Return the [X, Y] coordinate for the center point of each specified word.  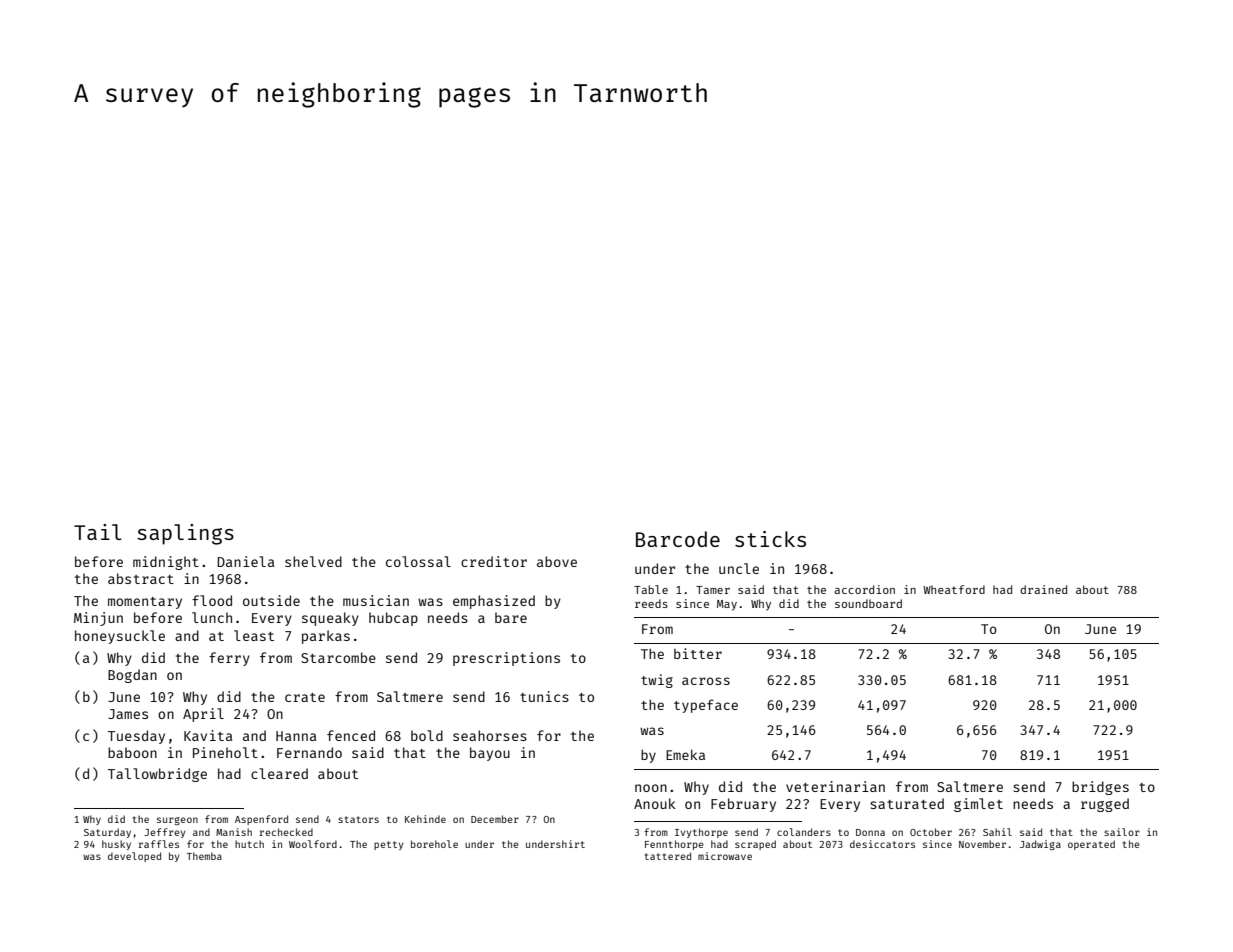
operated [1091, 845]
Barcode [678, 539]
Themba [204, 856]
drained [1043, 589]
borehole [434, 844]
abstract [141, 578]
